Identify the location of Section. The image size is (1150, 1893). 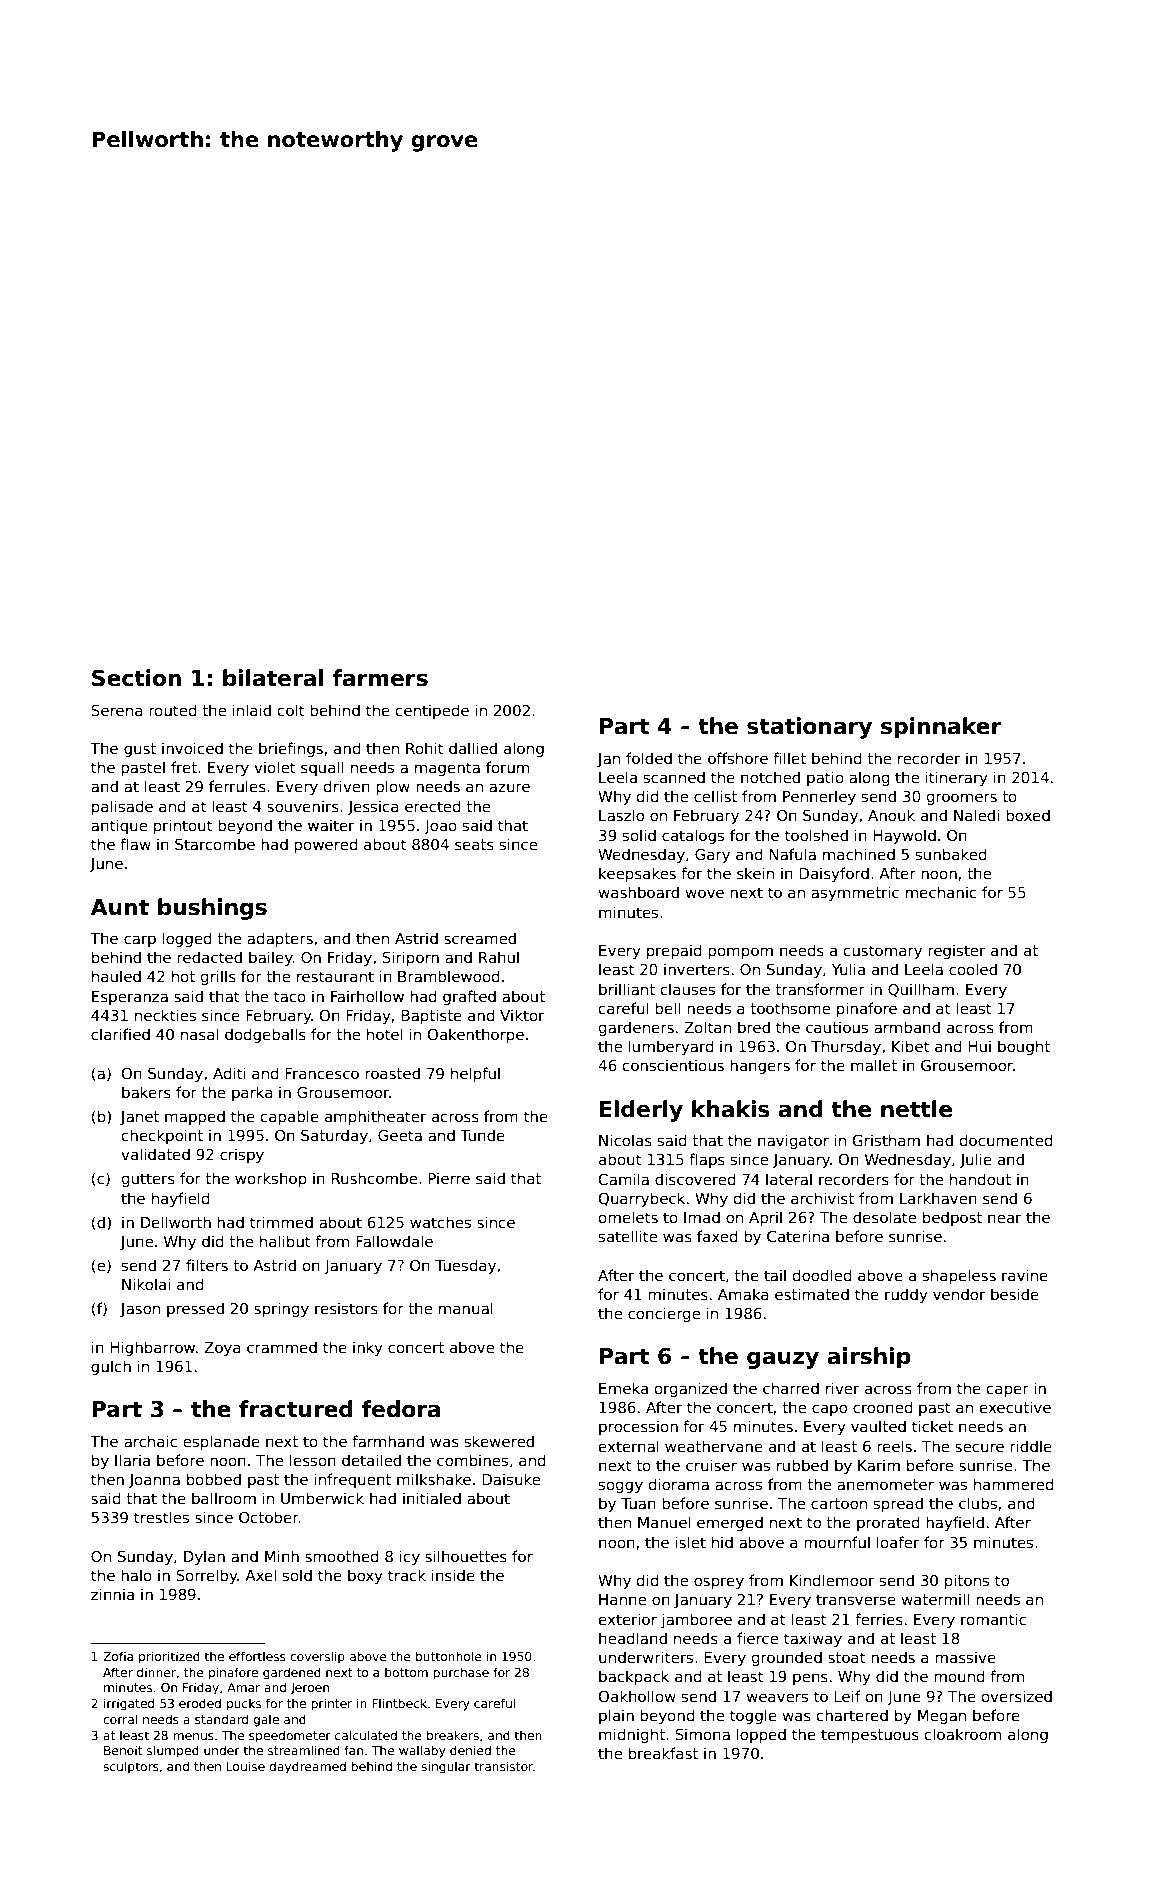
(136, 678).
